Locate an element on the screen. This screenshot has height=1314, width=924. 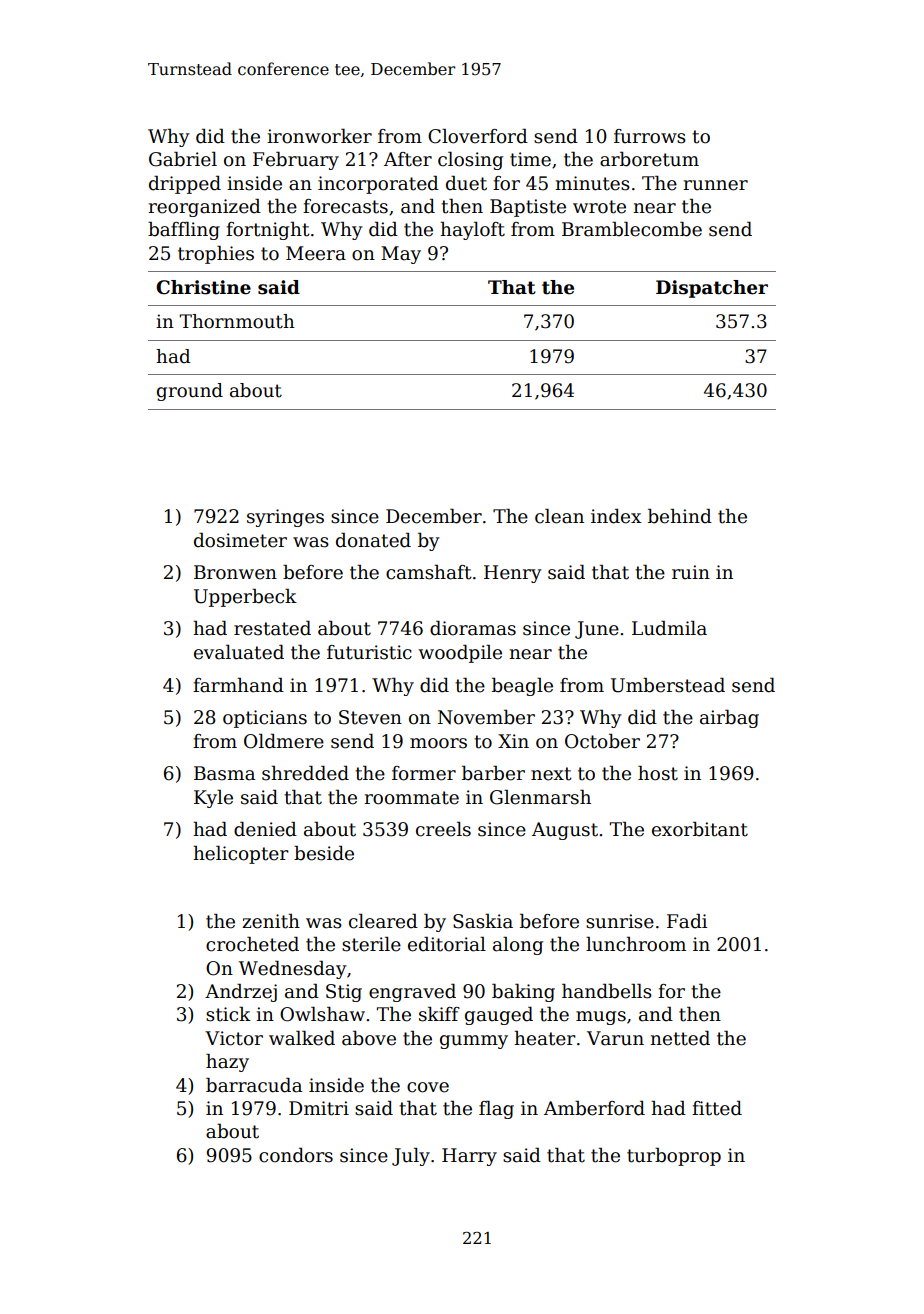
condors is located at coordinates (296, 1155).
